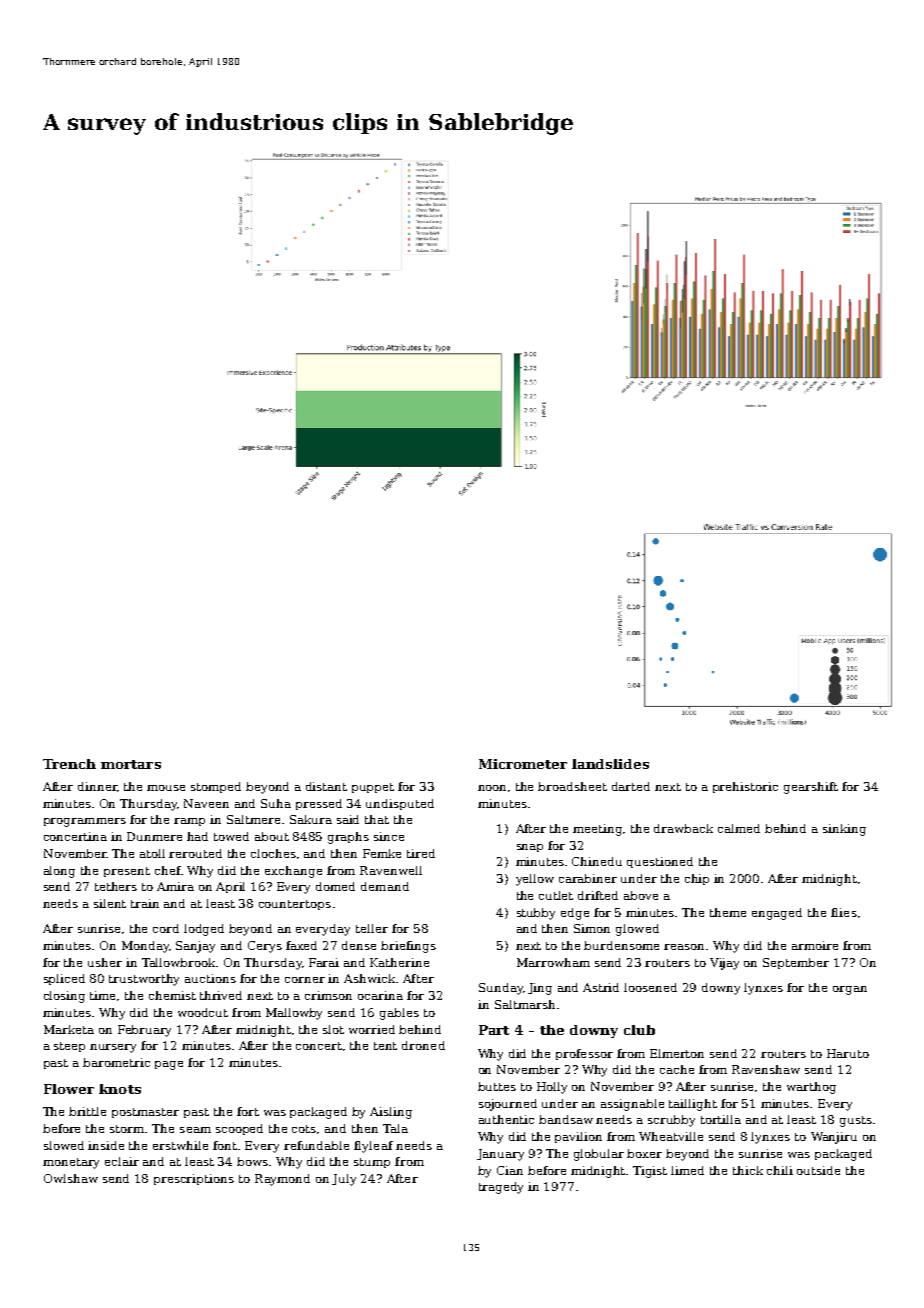 This screenshot has width=924, height=1308. What do you see at coordinates (120, 1089) in the screenshot?
I see `knots` at bounding box center [120, 1089].
